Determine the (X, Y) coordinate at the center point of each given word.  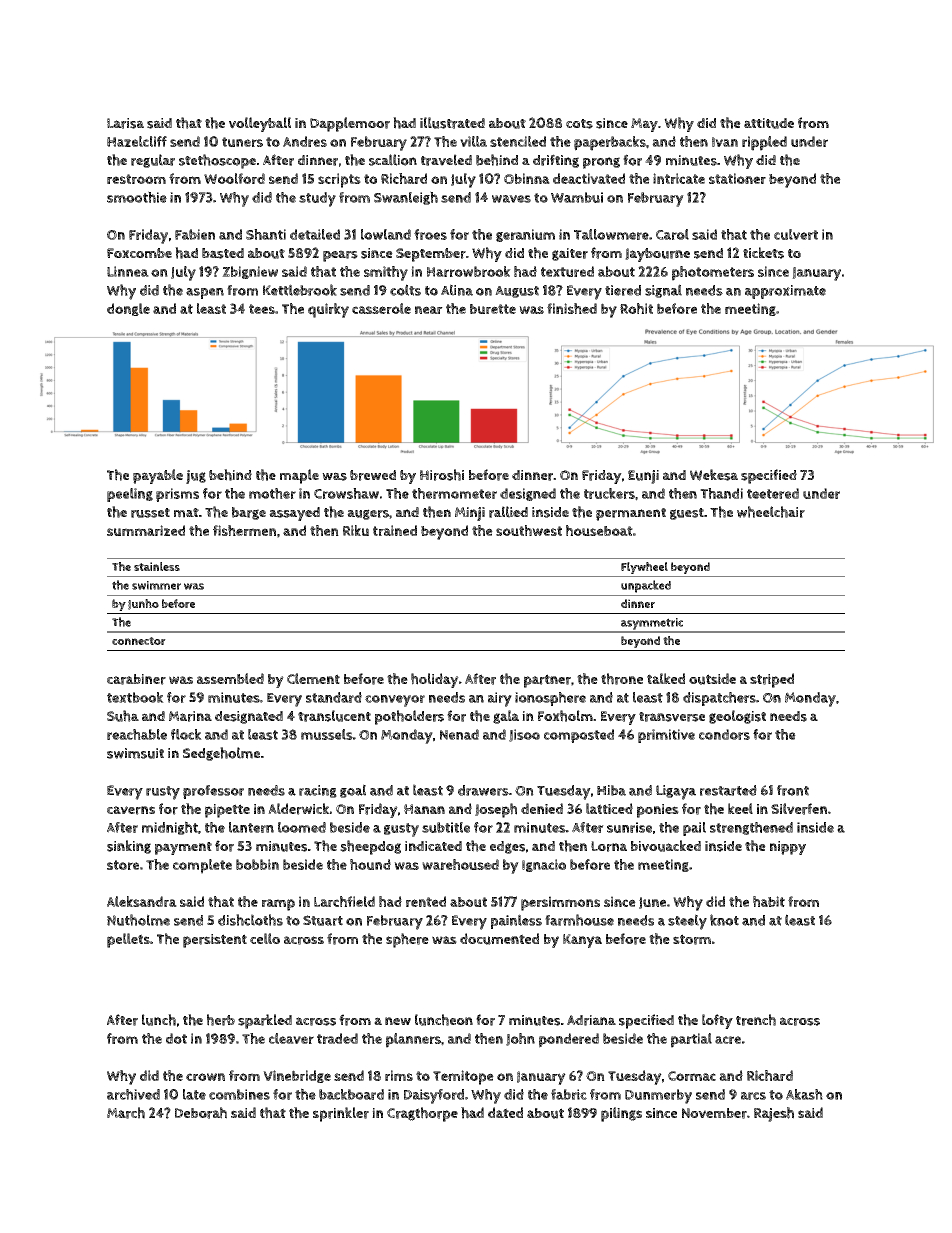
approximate (785, 292)
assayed (294, 514)
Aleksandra (142, 901)
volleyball (260, 124)
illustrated (452, 123)
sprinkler (341, 1114)
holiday (435, 680)
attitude (769, 123)
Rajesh (774, 1114)
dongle (128, 309)
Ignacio (544, 865)
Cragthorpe (422, 1114)
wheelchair (771, 512)
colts (405, 290)
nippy (788, 848)
